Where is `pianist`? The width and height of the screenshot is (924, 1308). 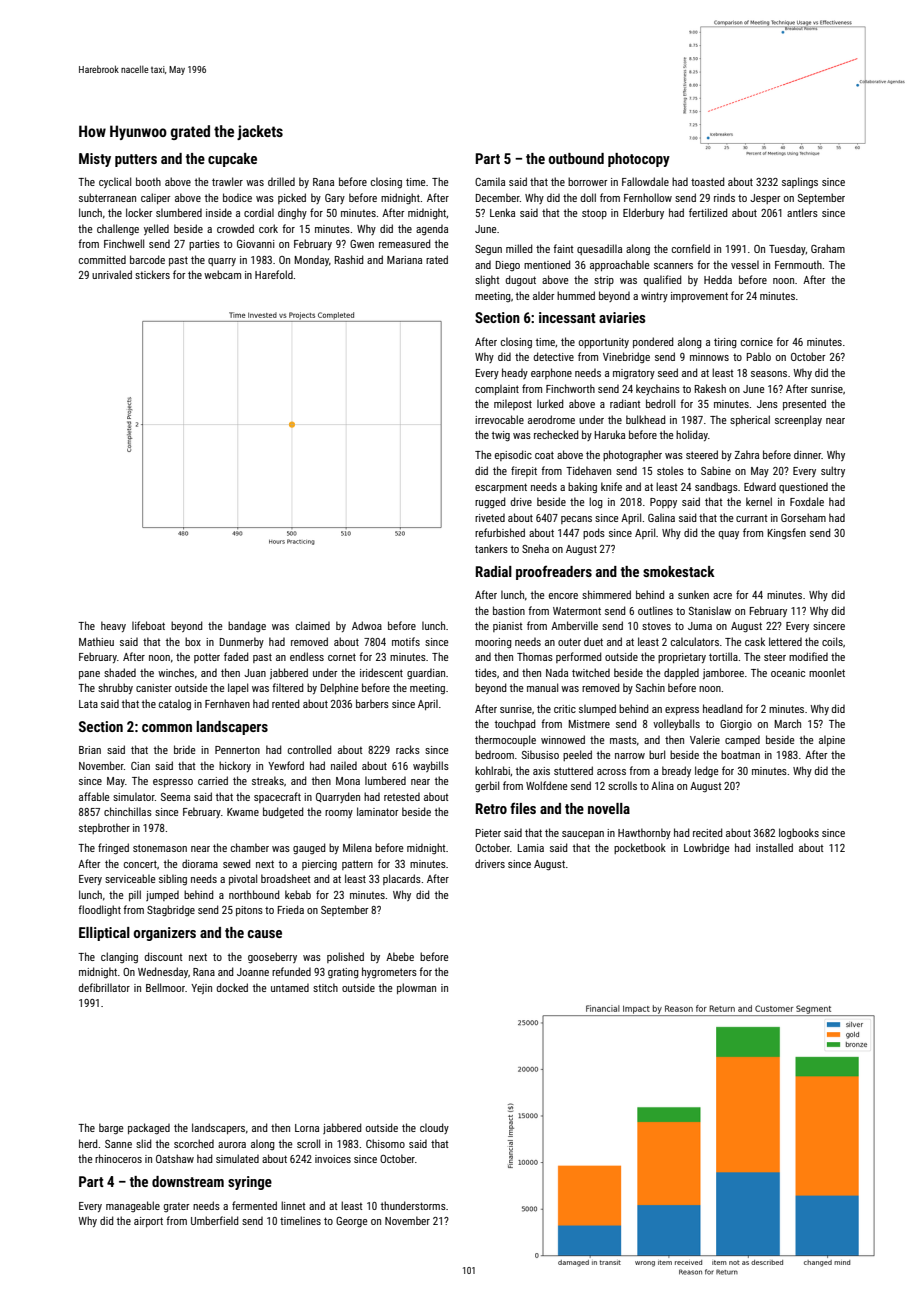
pianist is located at coordinates (507, 627).
